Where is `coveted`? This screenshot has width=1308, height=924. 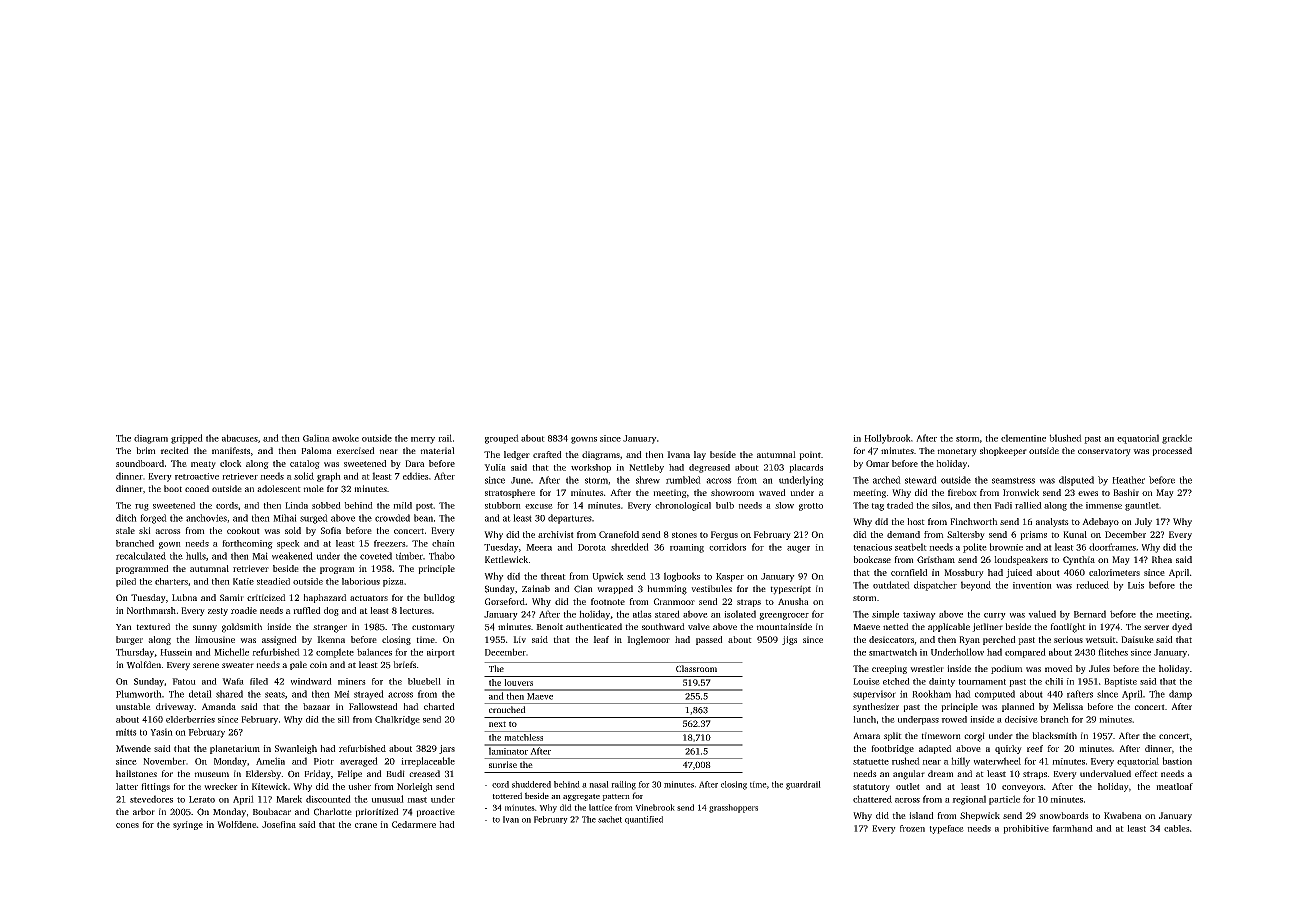
coveted is located at coordinates (376, 556).
